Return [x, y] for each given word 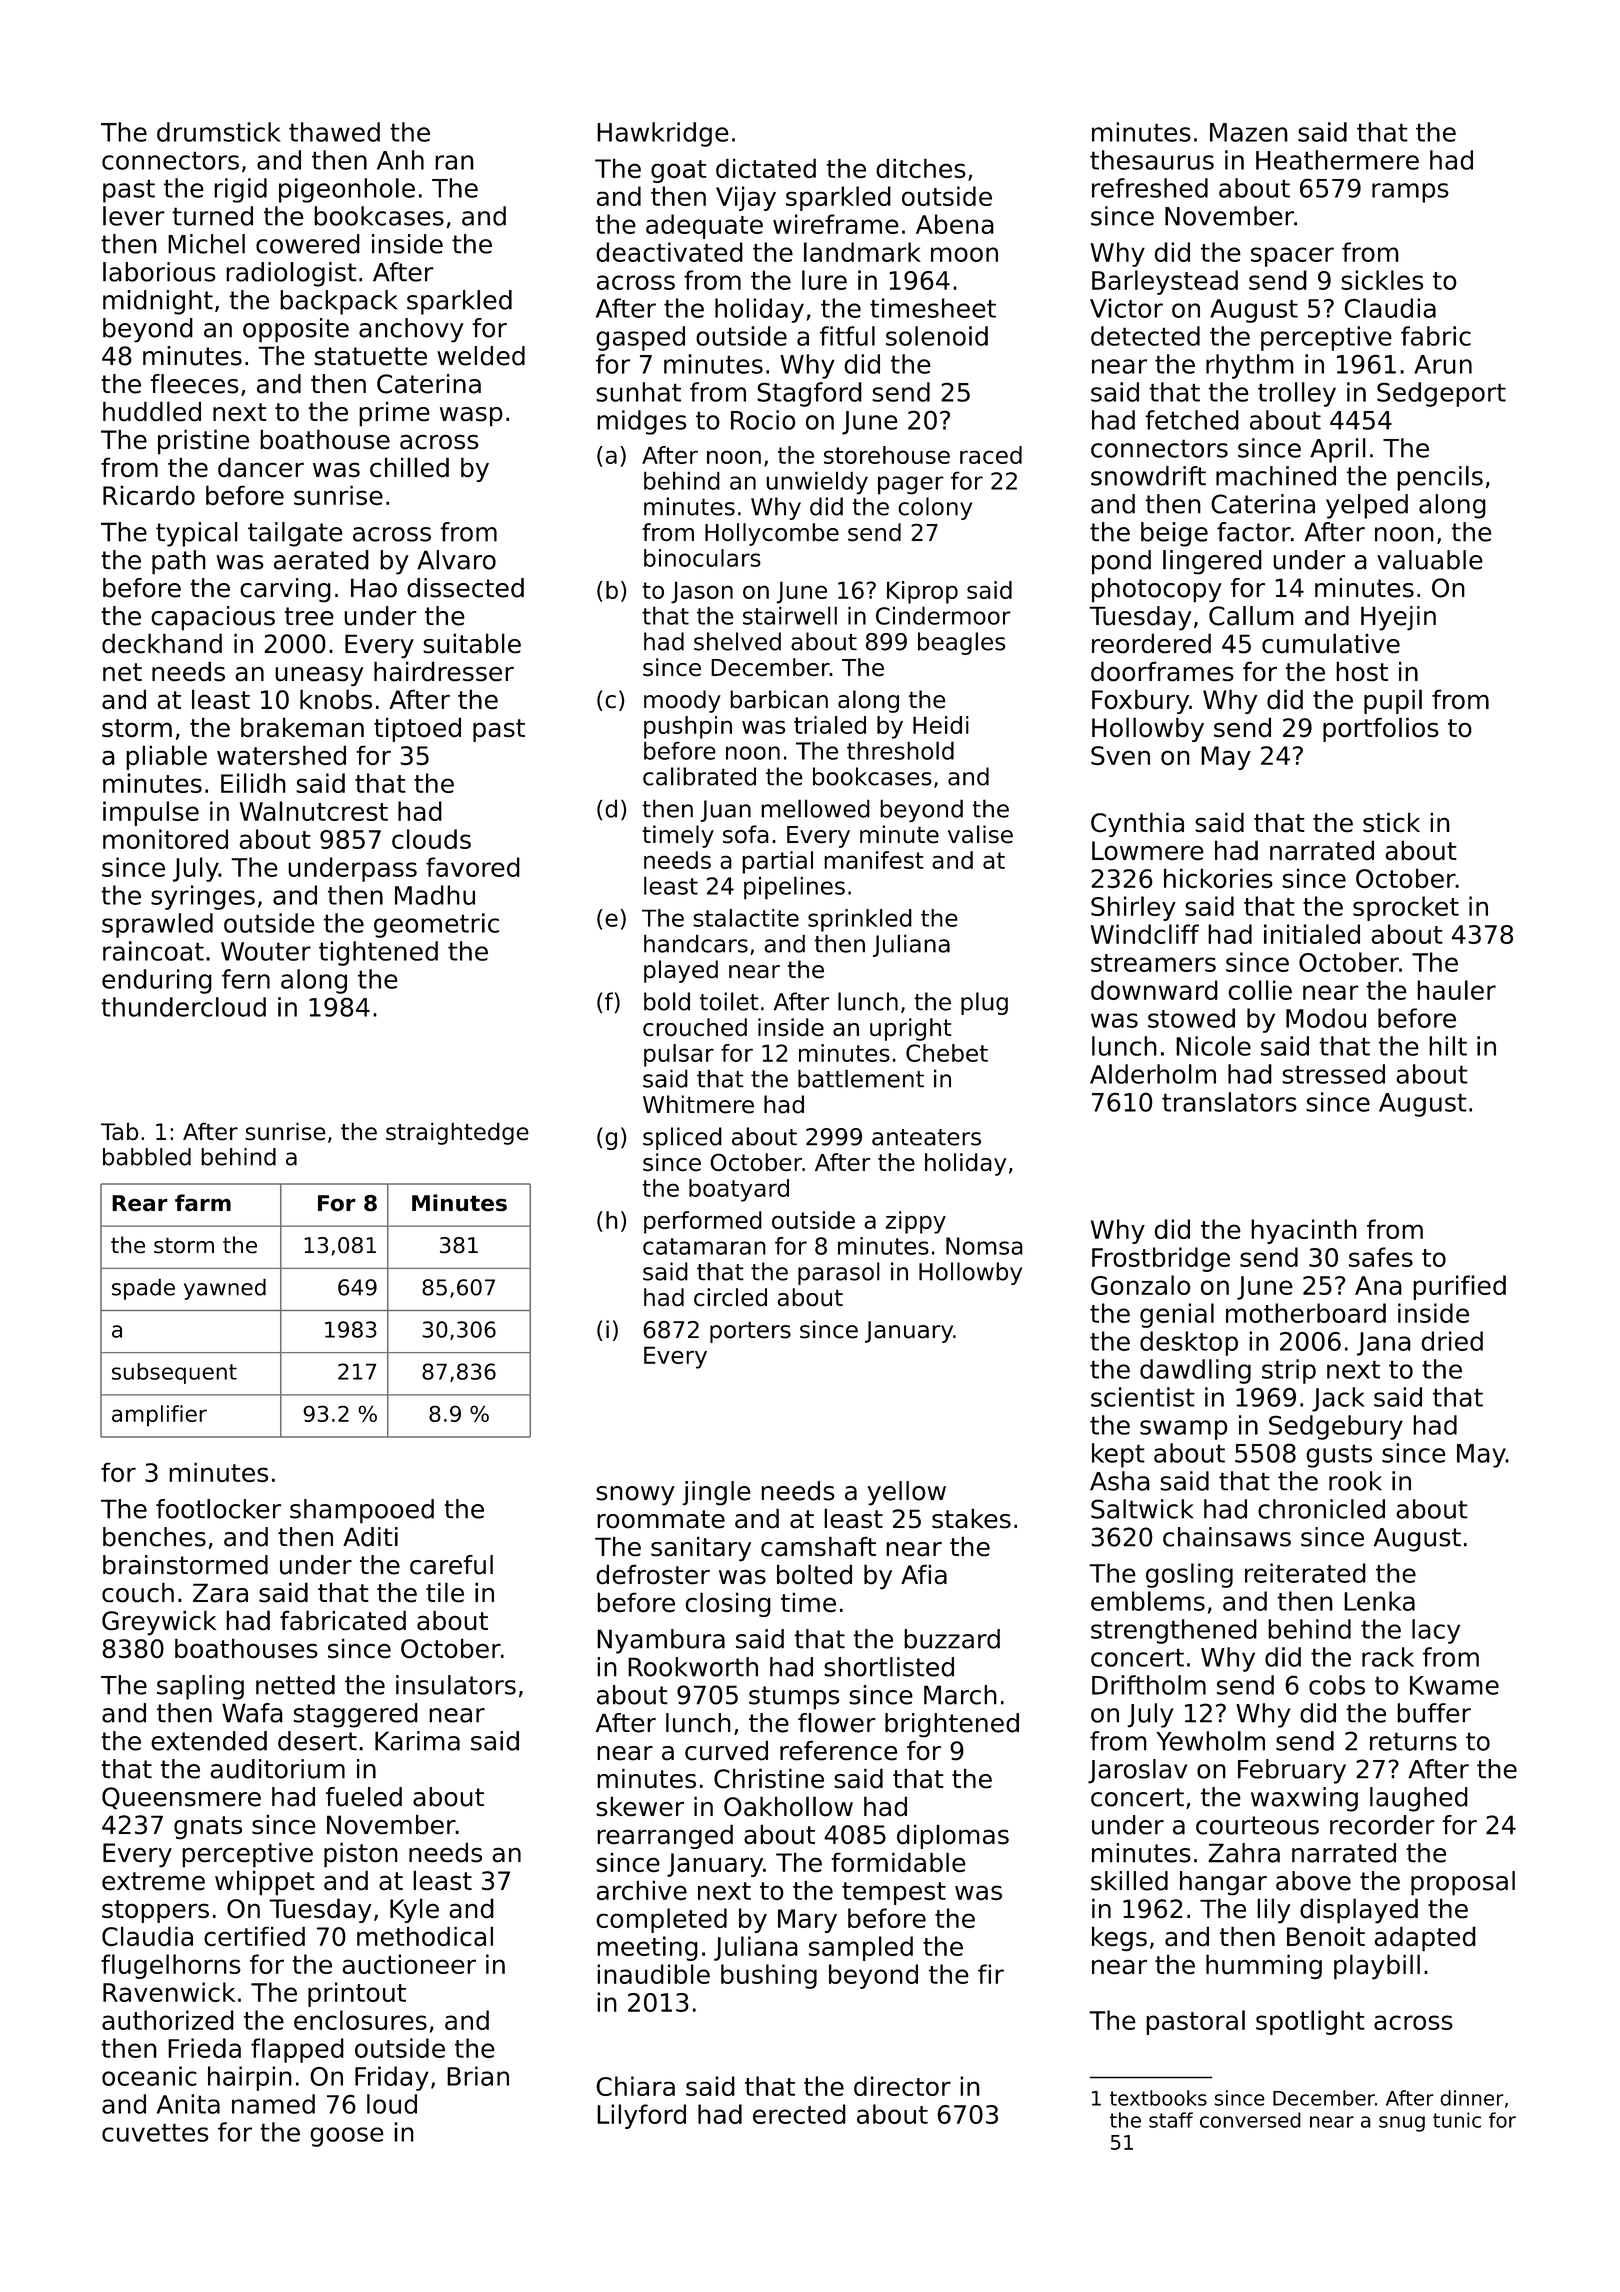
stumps [794, 1698]
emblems [1148, 1601]
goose [347, 2137]
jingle [716, 1493]
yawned [225, 1289]
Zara [220, 1592]
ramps [1410, 193]
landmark [862, 252]
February [1292, 1771]
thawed [334, 132]
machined [1276, 476]
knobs [336, 699]
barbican [779, 699]
